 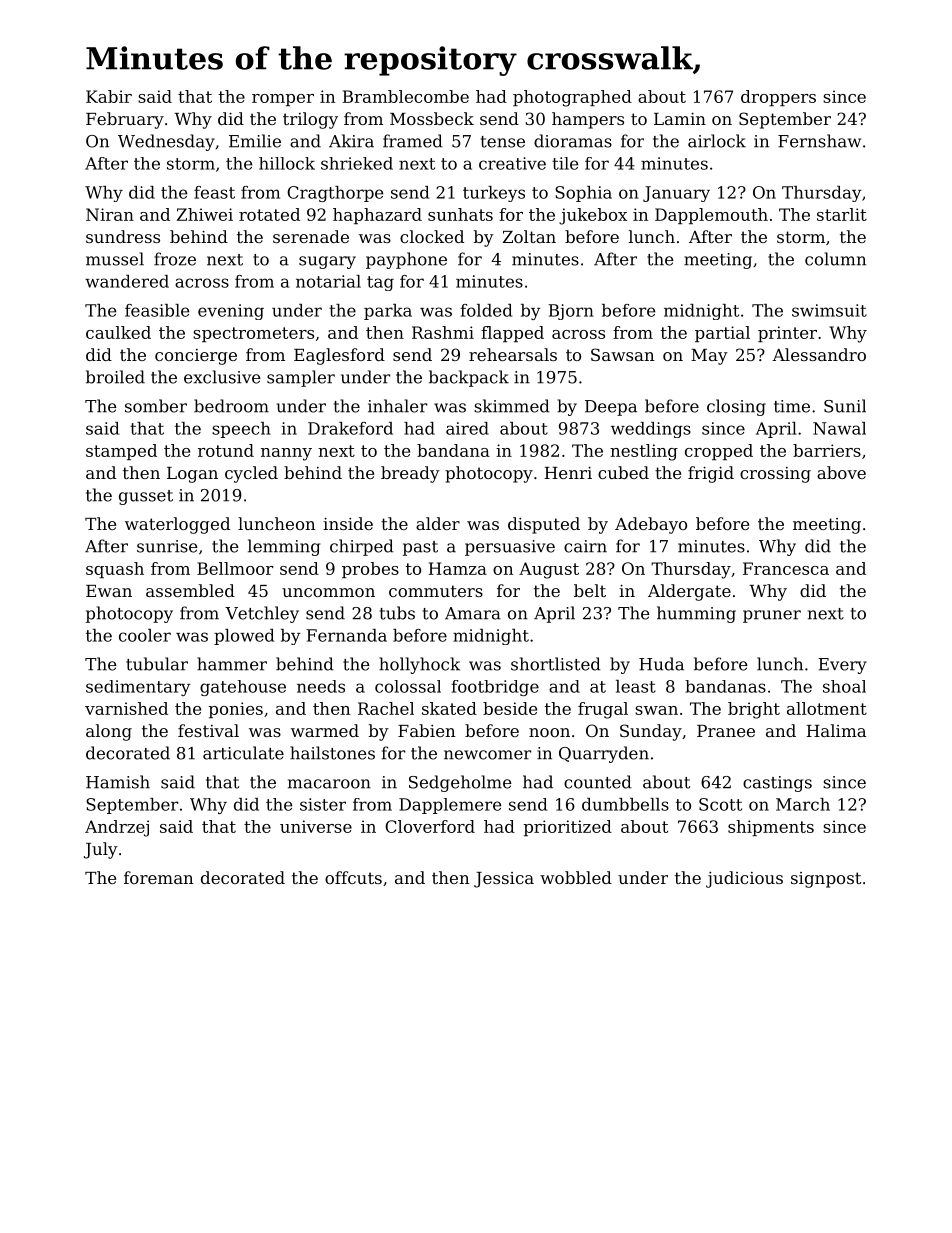 I want to click on Bjorn, so click(x=571, y=312).
